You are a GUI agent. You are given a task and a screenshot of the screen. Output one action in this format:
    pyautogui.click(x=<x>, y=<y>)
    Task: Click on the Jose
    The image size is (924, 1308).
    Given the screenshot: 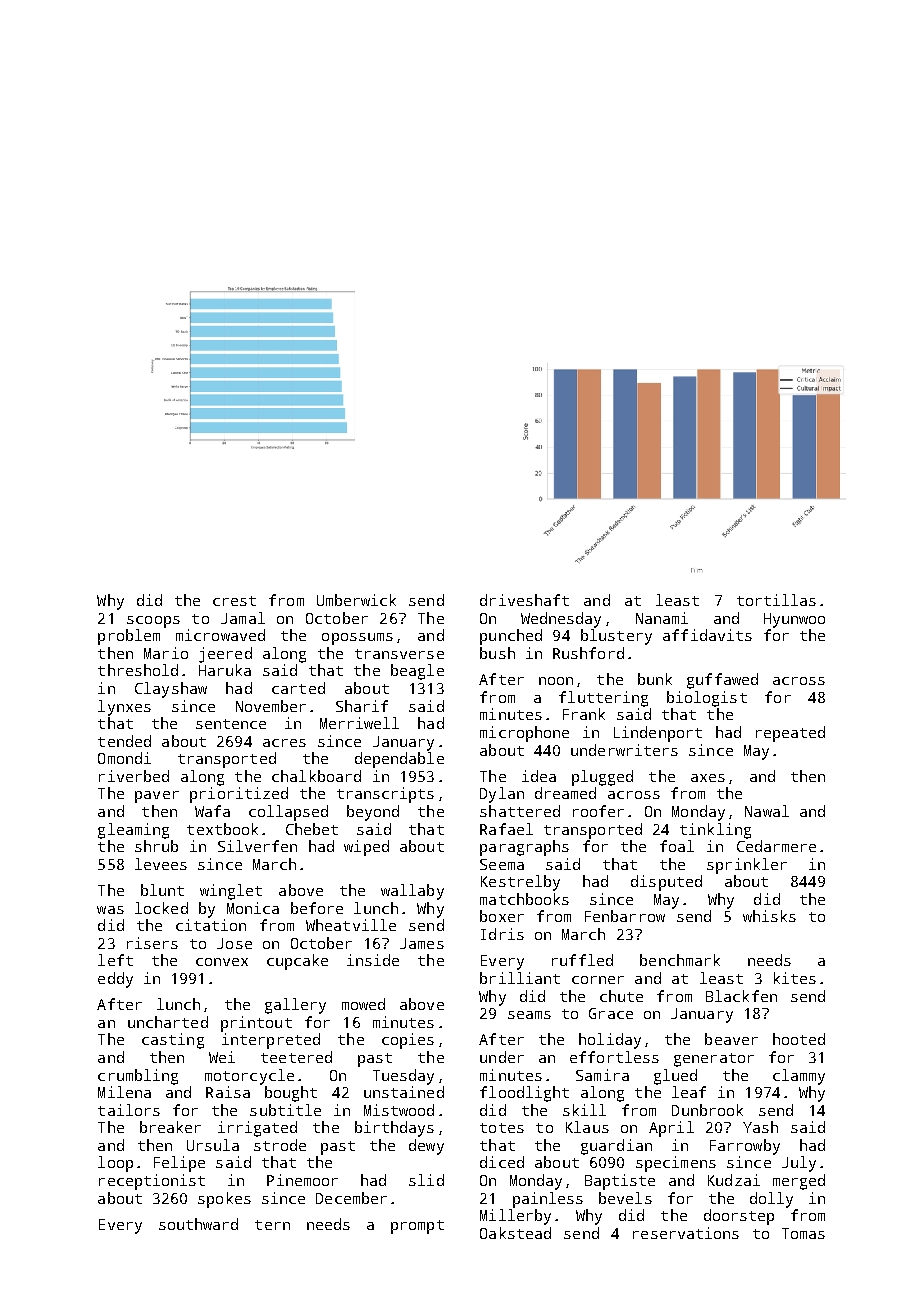 What is the action you would take?
    pyautogui.click(x=234, y=943)
